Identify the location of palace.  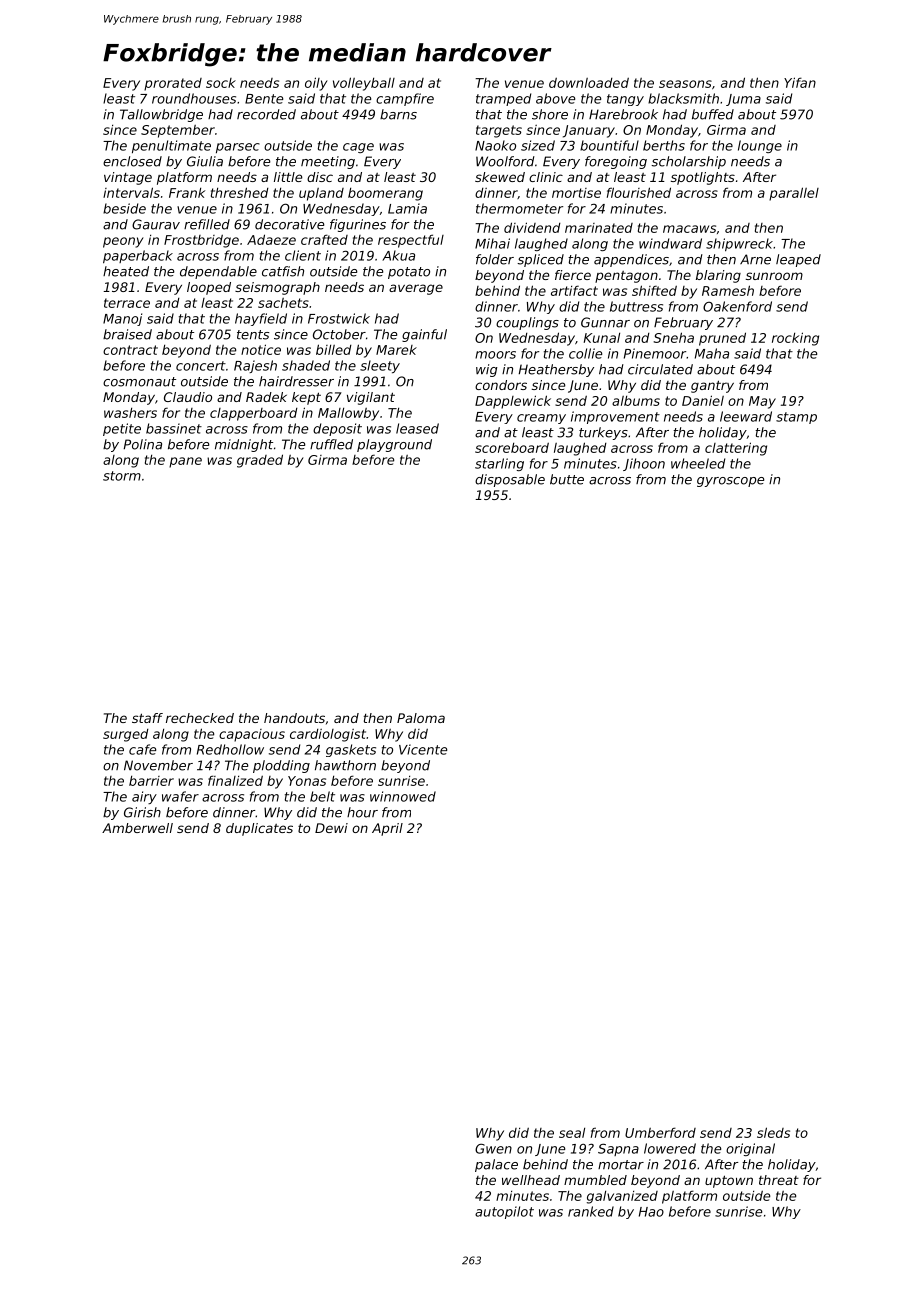
(496, 1165).
